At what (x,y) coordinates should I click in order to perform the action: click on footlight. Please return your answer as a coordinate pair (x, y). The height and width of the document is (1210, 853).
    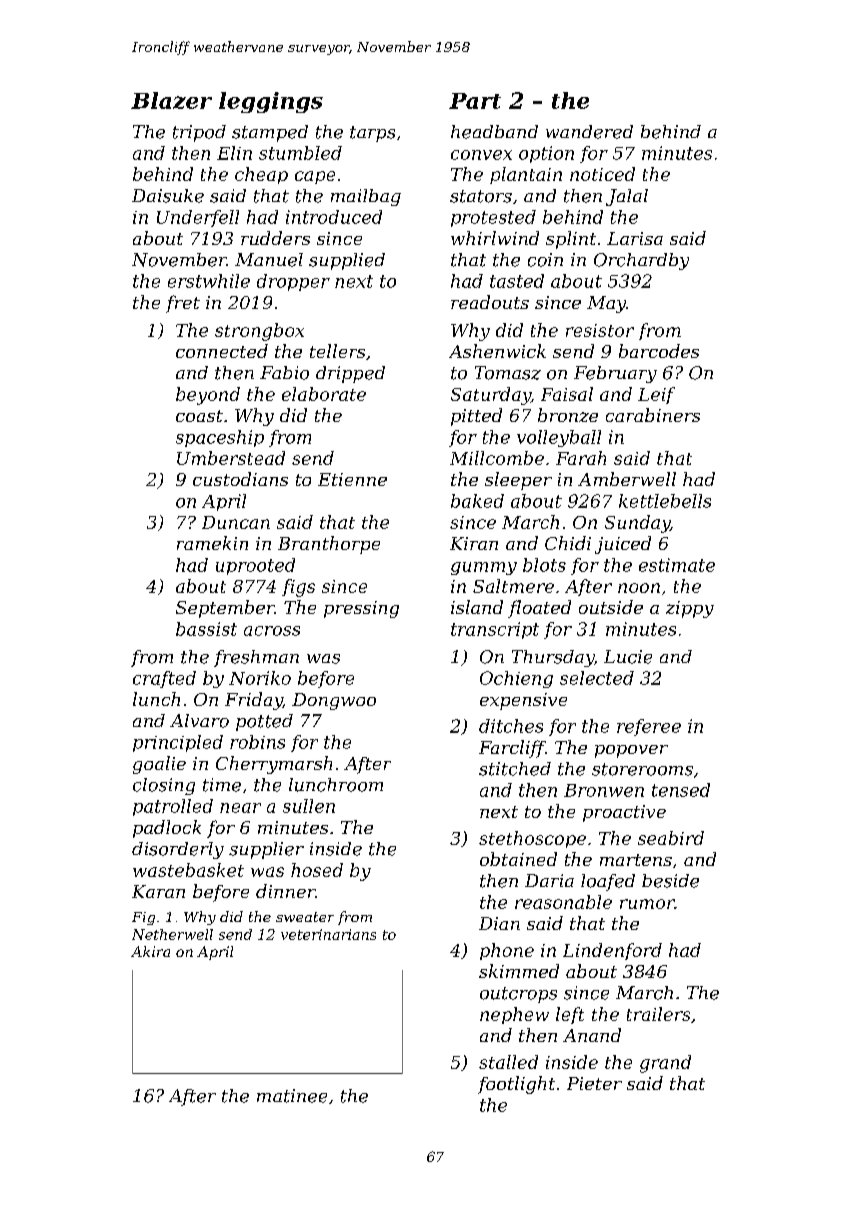
    Looking at the image, I should click on (516, 1085).
